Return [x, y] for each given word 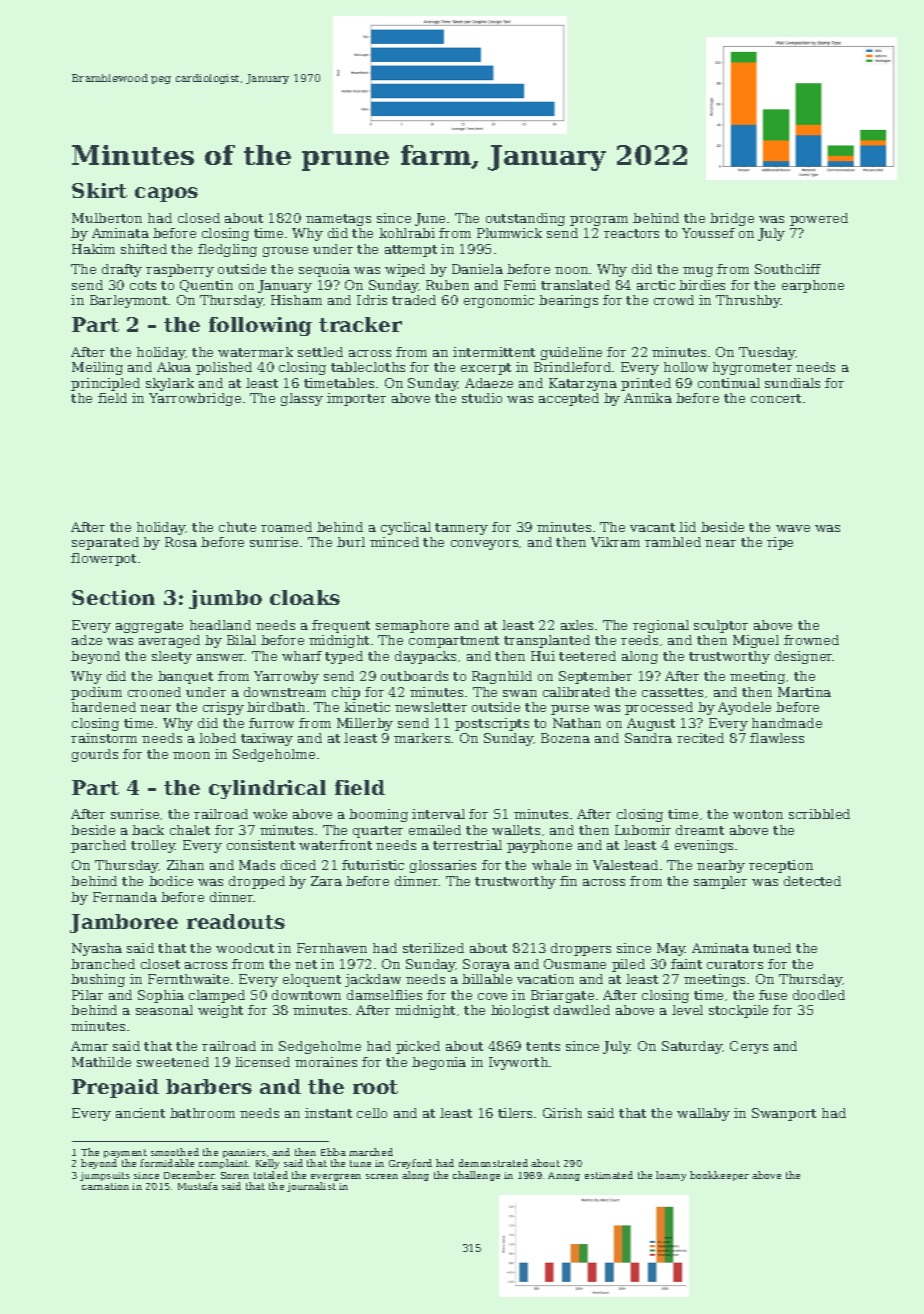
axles [577, 625]
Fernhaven [332, 948]
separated [105, 543]
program [599, 221]
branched [103, 964]
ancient [140, 1113]
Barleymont [129, 301]
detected [812, 881]
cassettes [672, 692]
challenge [476, 1176]
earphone [813, 286]
